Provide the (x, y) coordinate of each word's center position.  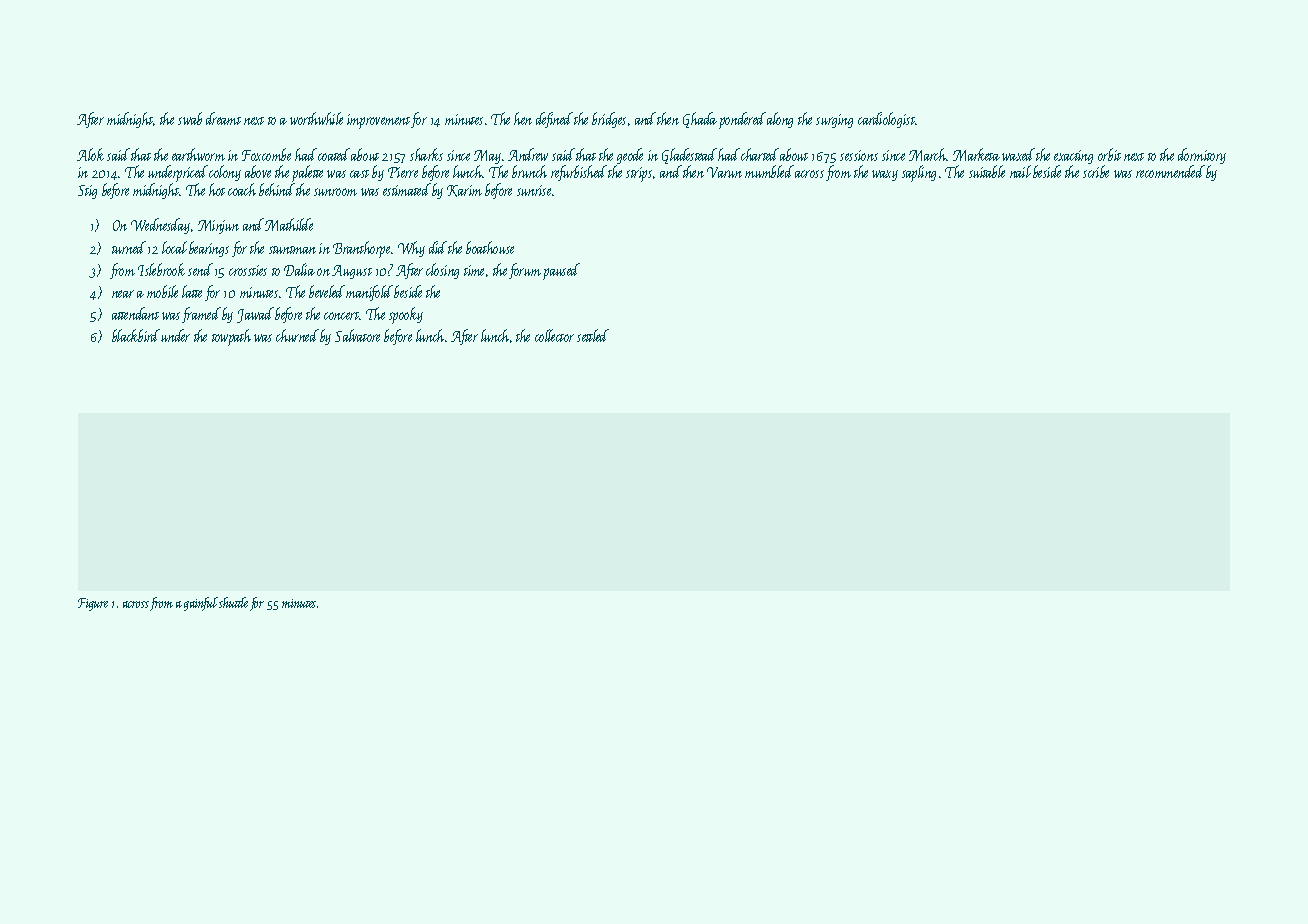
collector (554, 335)
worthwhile (316, 118)
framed (201, 315)
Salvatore (357, 335)
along (780, 120)
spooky (406, 315)
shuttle (233, 602)
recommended (1170, 171)
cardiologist (887, 120)
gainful (201, 604)
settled (593, 335)
